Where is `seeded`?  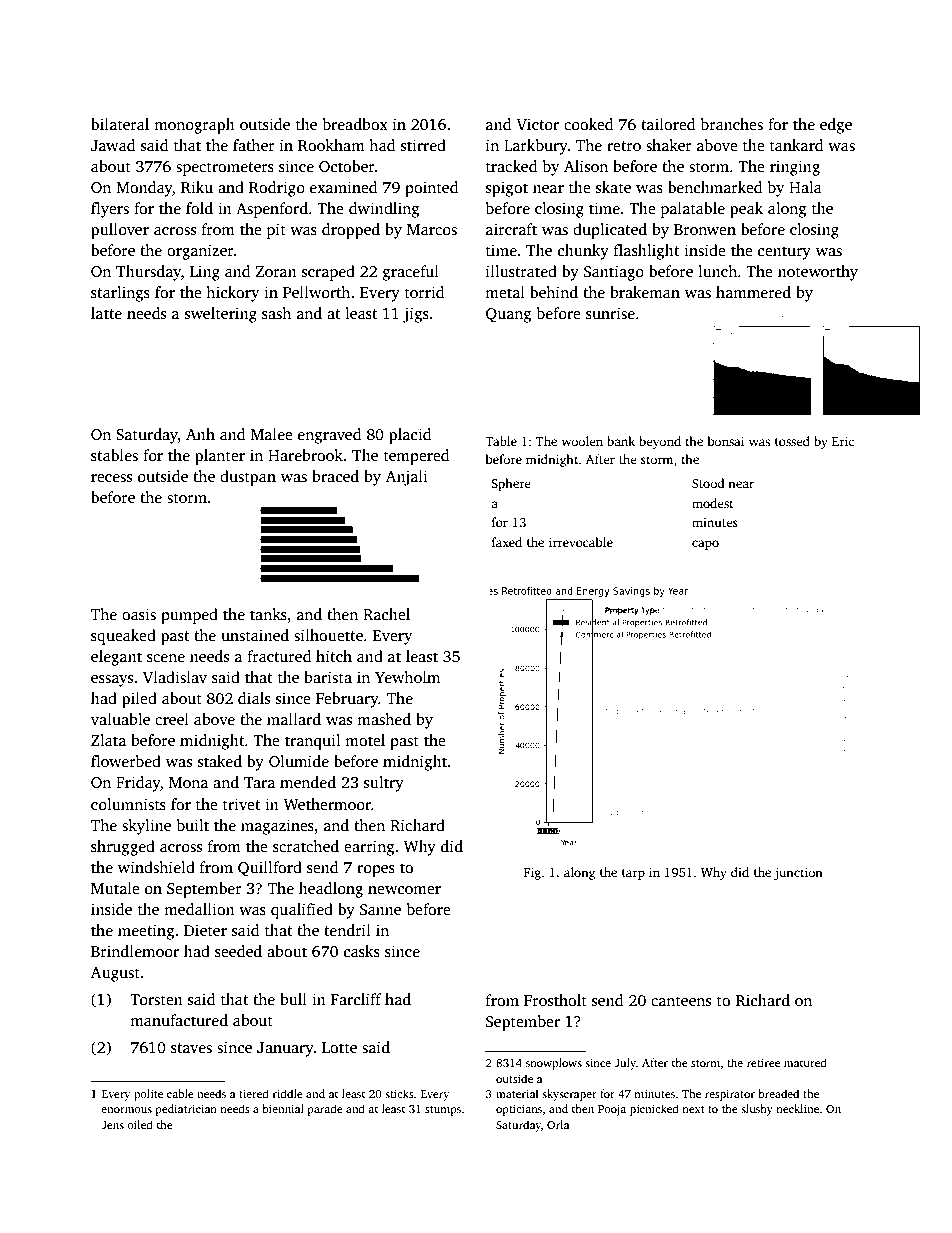
seeded is located at coordinates (238, 951).
